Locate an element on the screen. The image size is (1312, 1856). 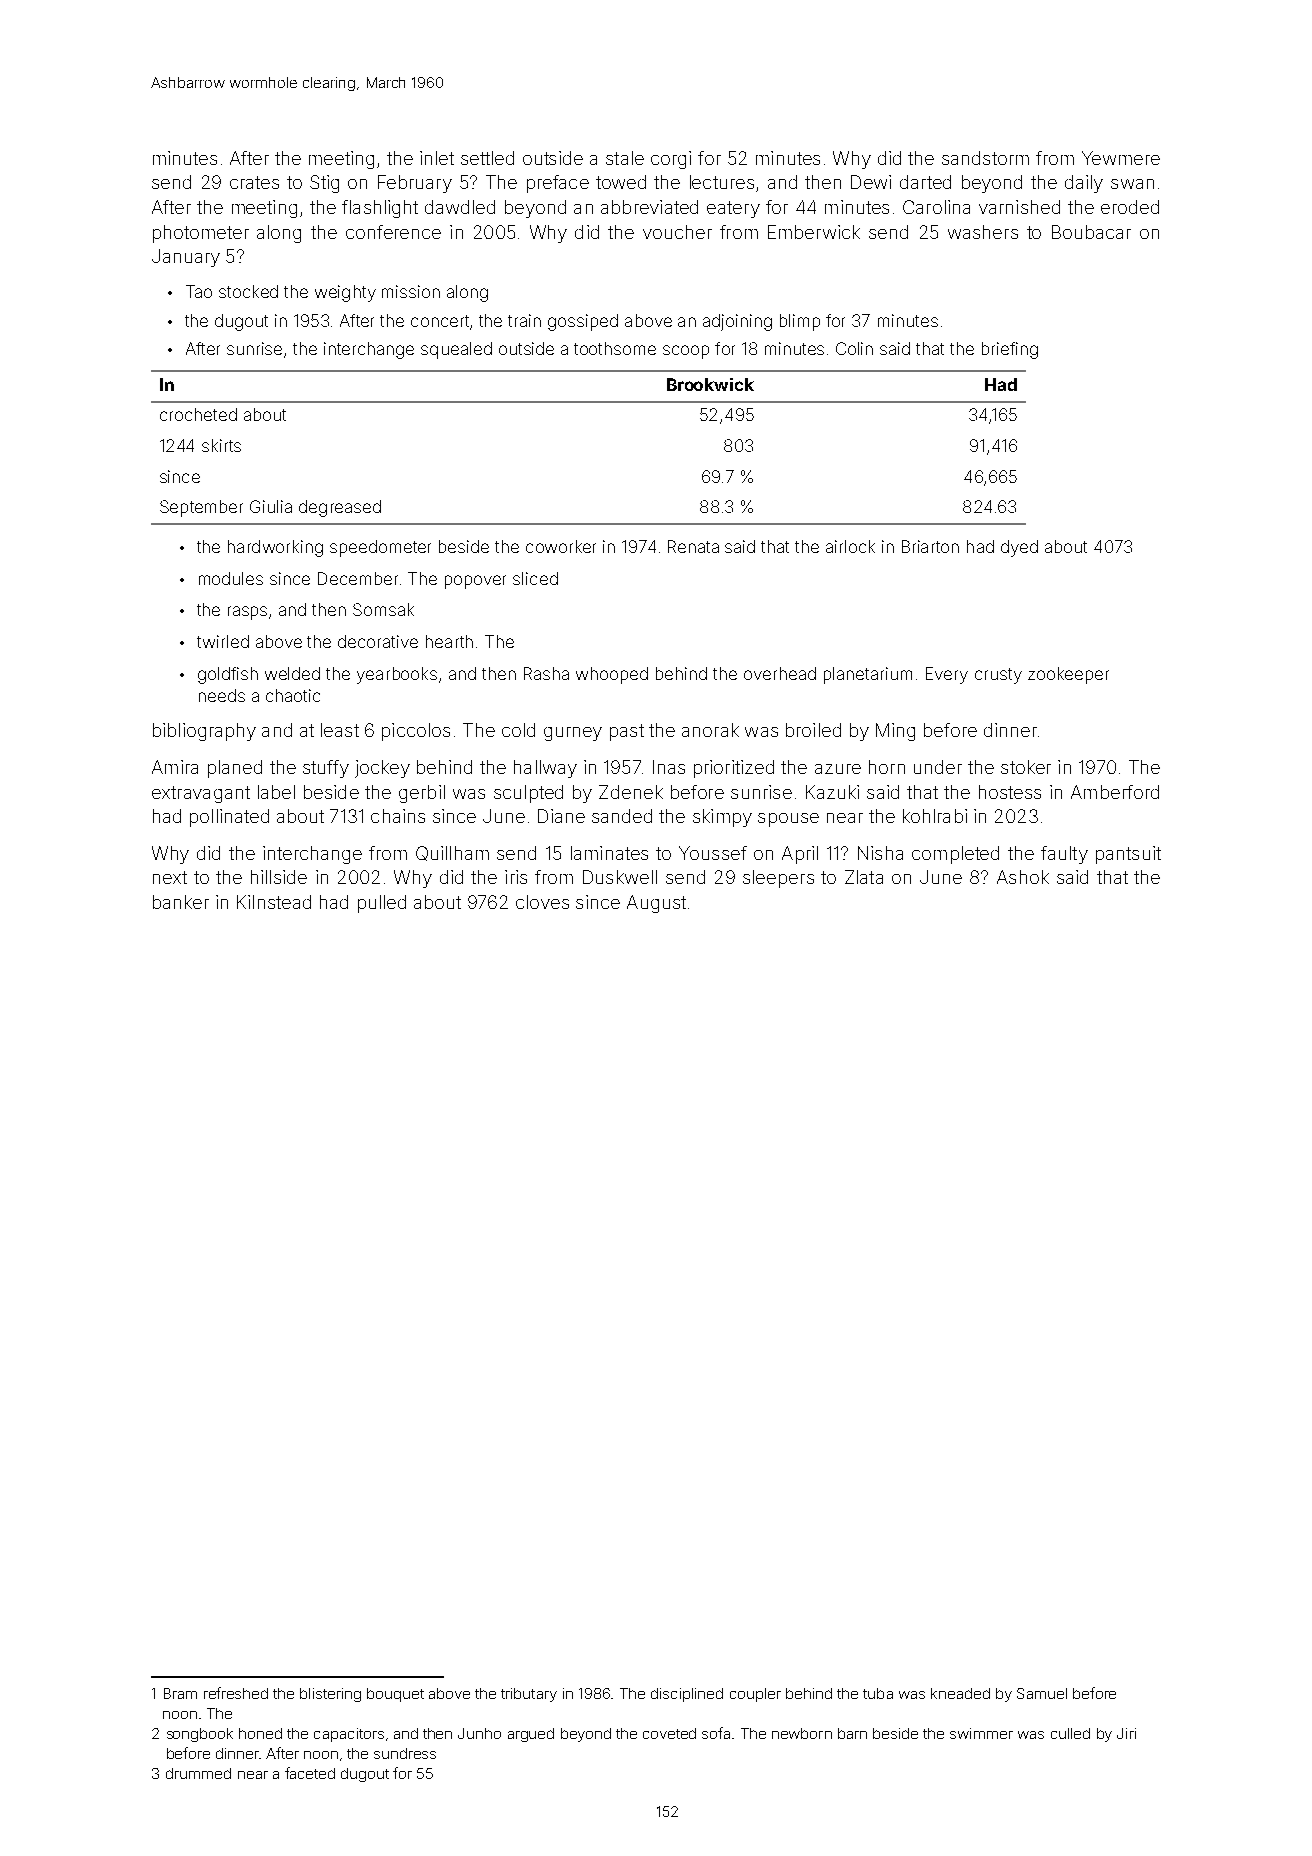
toothsome is located at coordinates (615, 348).
